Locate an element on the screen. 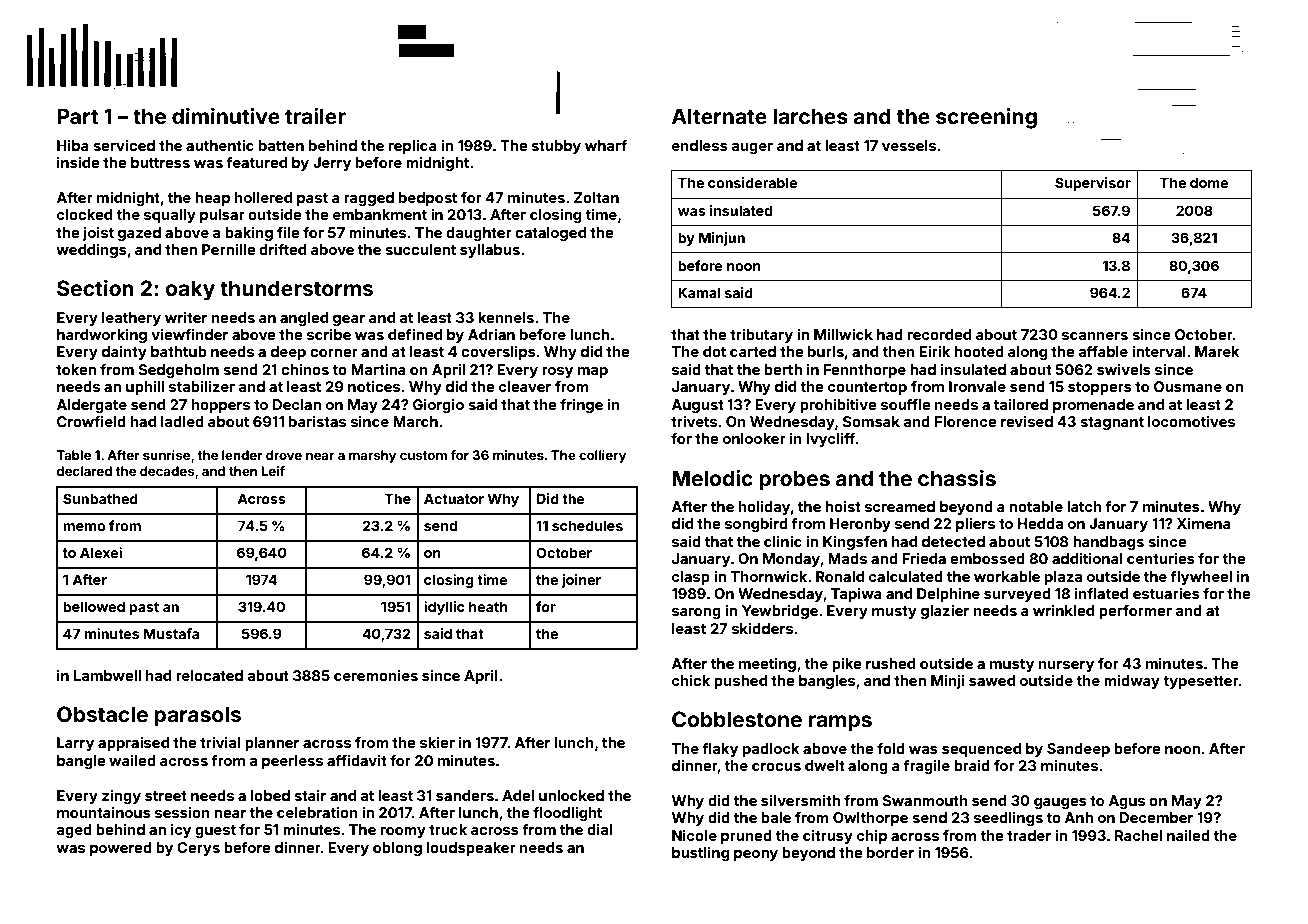  baristas is located at coordinates (317, 421).
